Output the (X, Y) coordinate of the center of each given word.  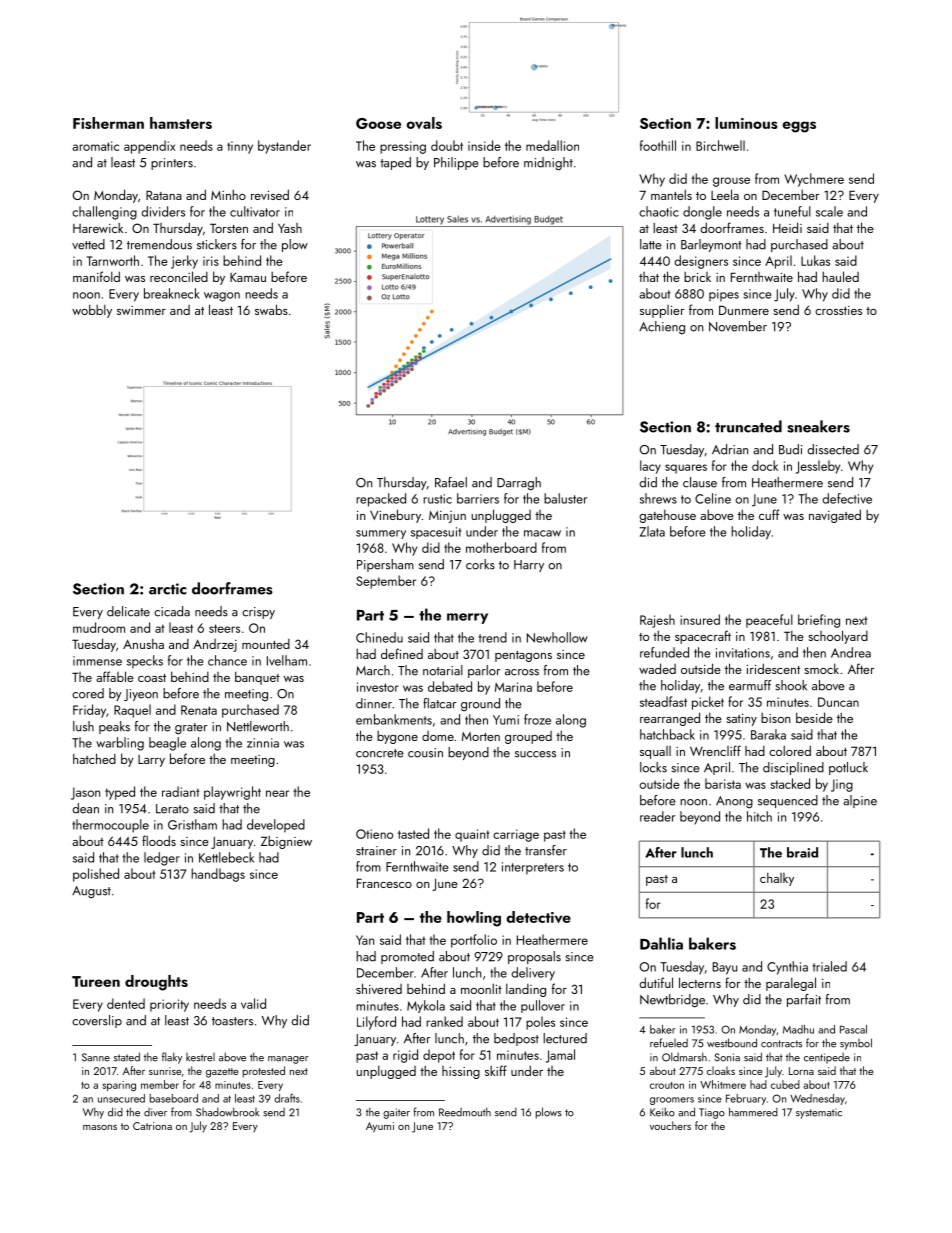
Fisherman (108, 123)
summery (381, 534)
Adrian (730, 449)
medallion (552, 145)
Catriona (152, 1126)
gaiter (396, 1113)
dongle (702, 213)
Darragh (519, 484)
